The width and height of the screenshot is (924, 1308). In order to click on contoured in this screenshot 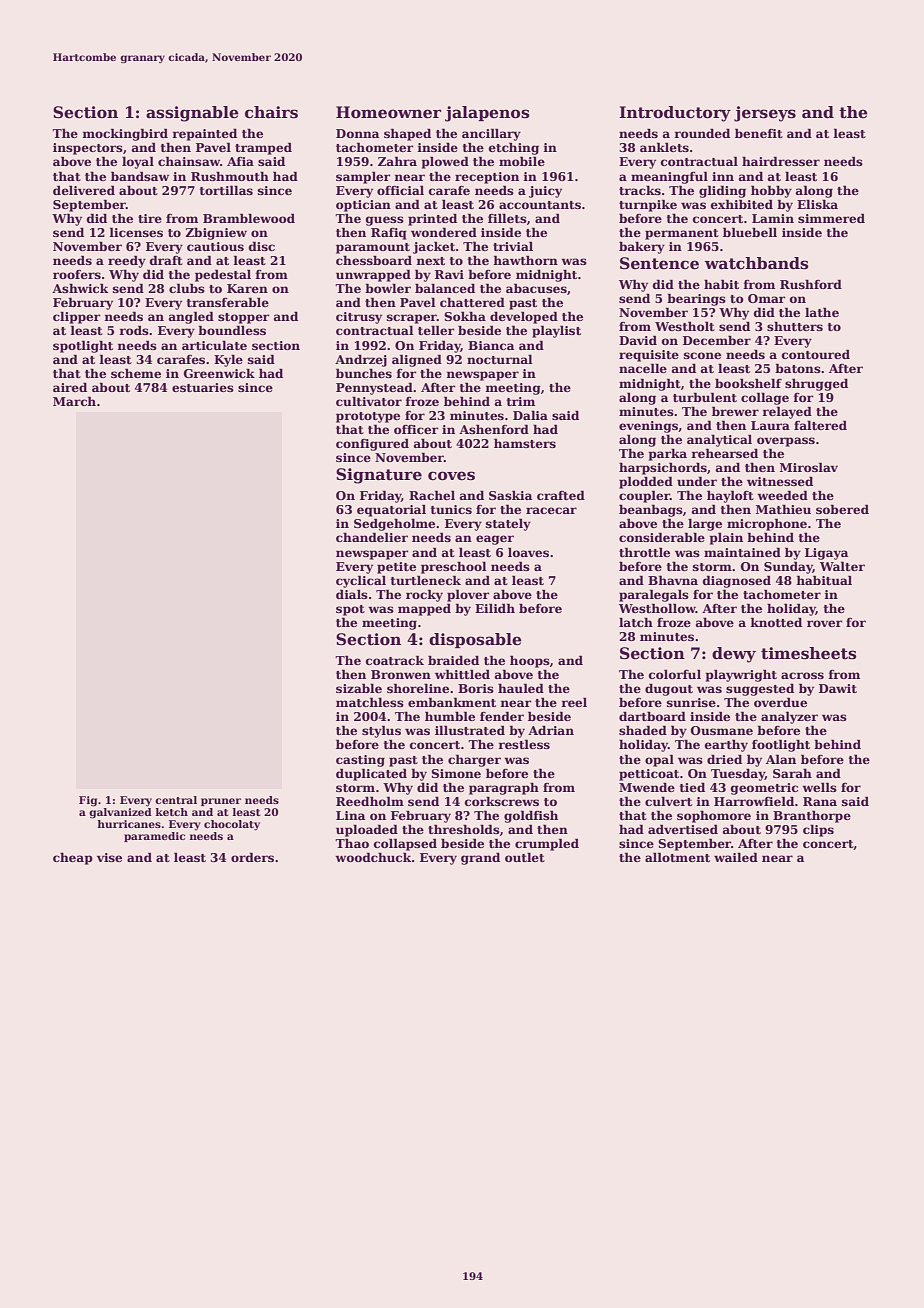, I will do `click(816, 354)`.
